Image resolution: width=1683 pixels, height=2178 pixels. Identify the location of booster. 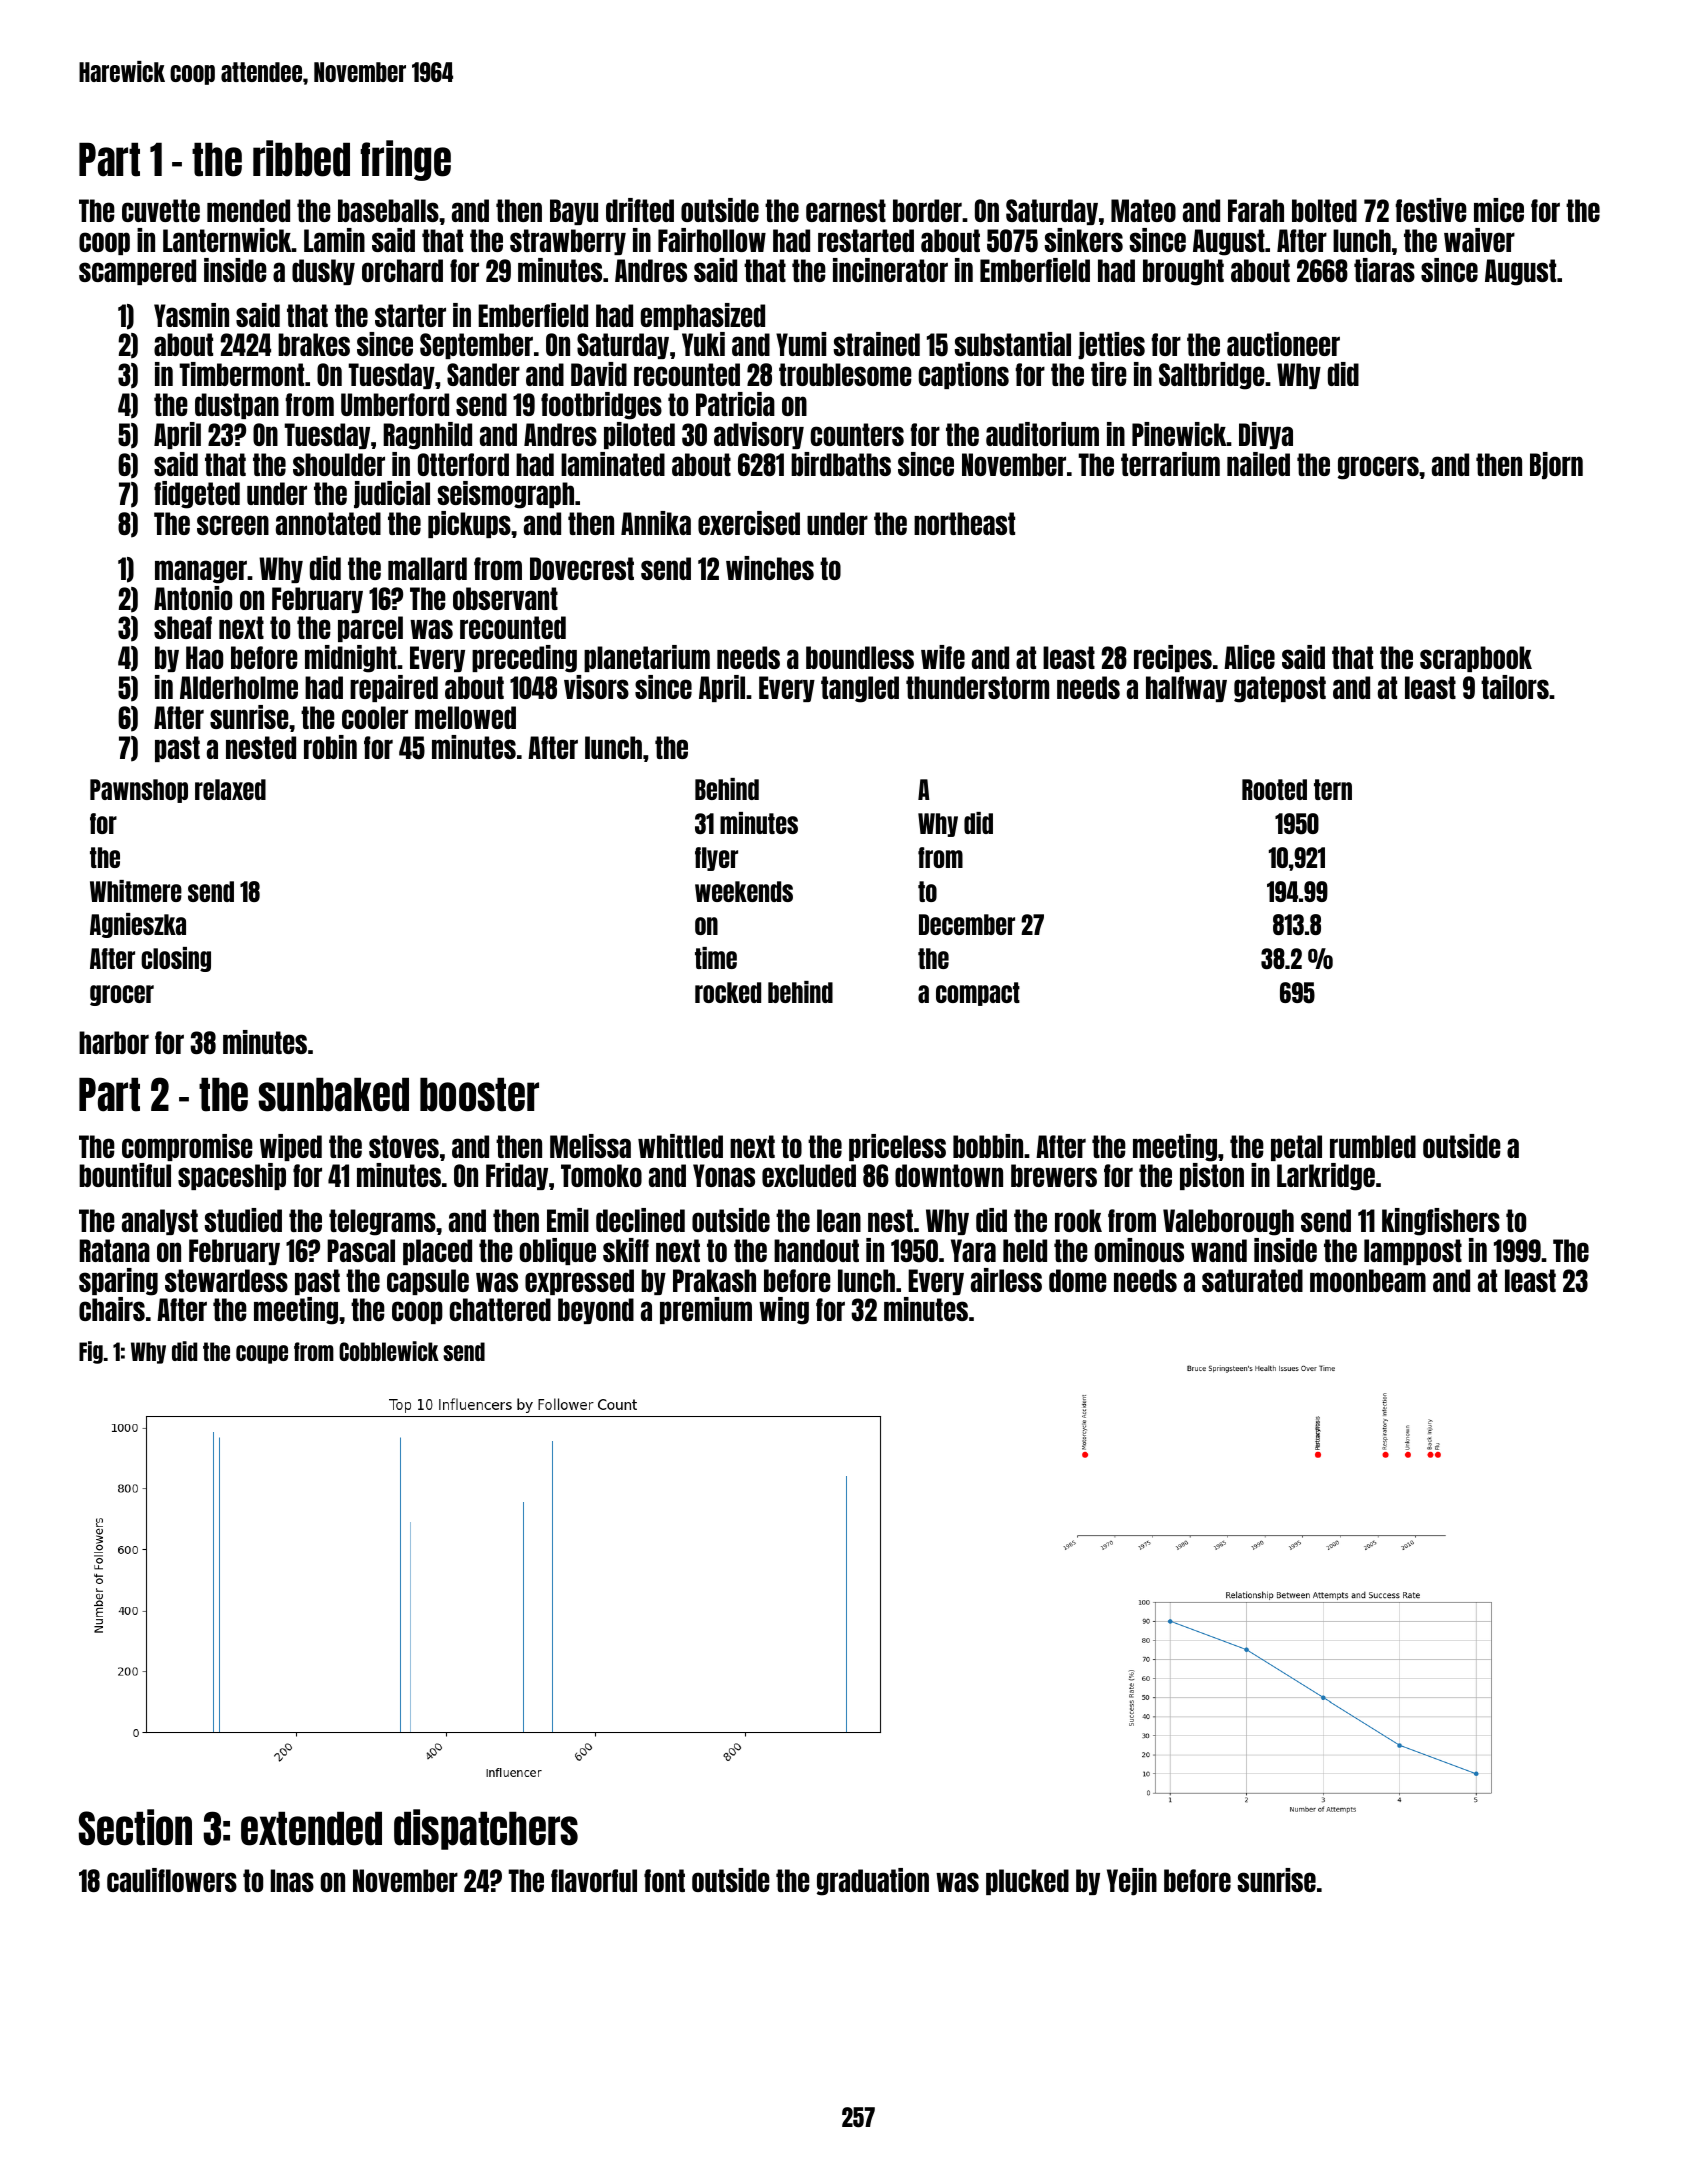
(479, 1095).
